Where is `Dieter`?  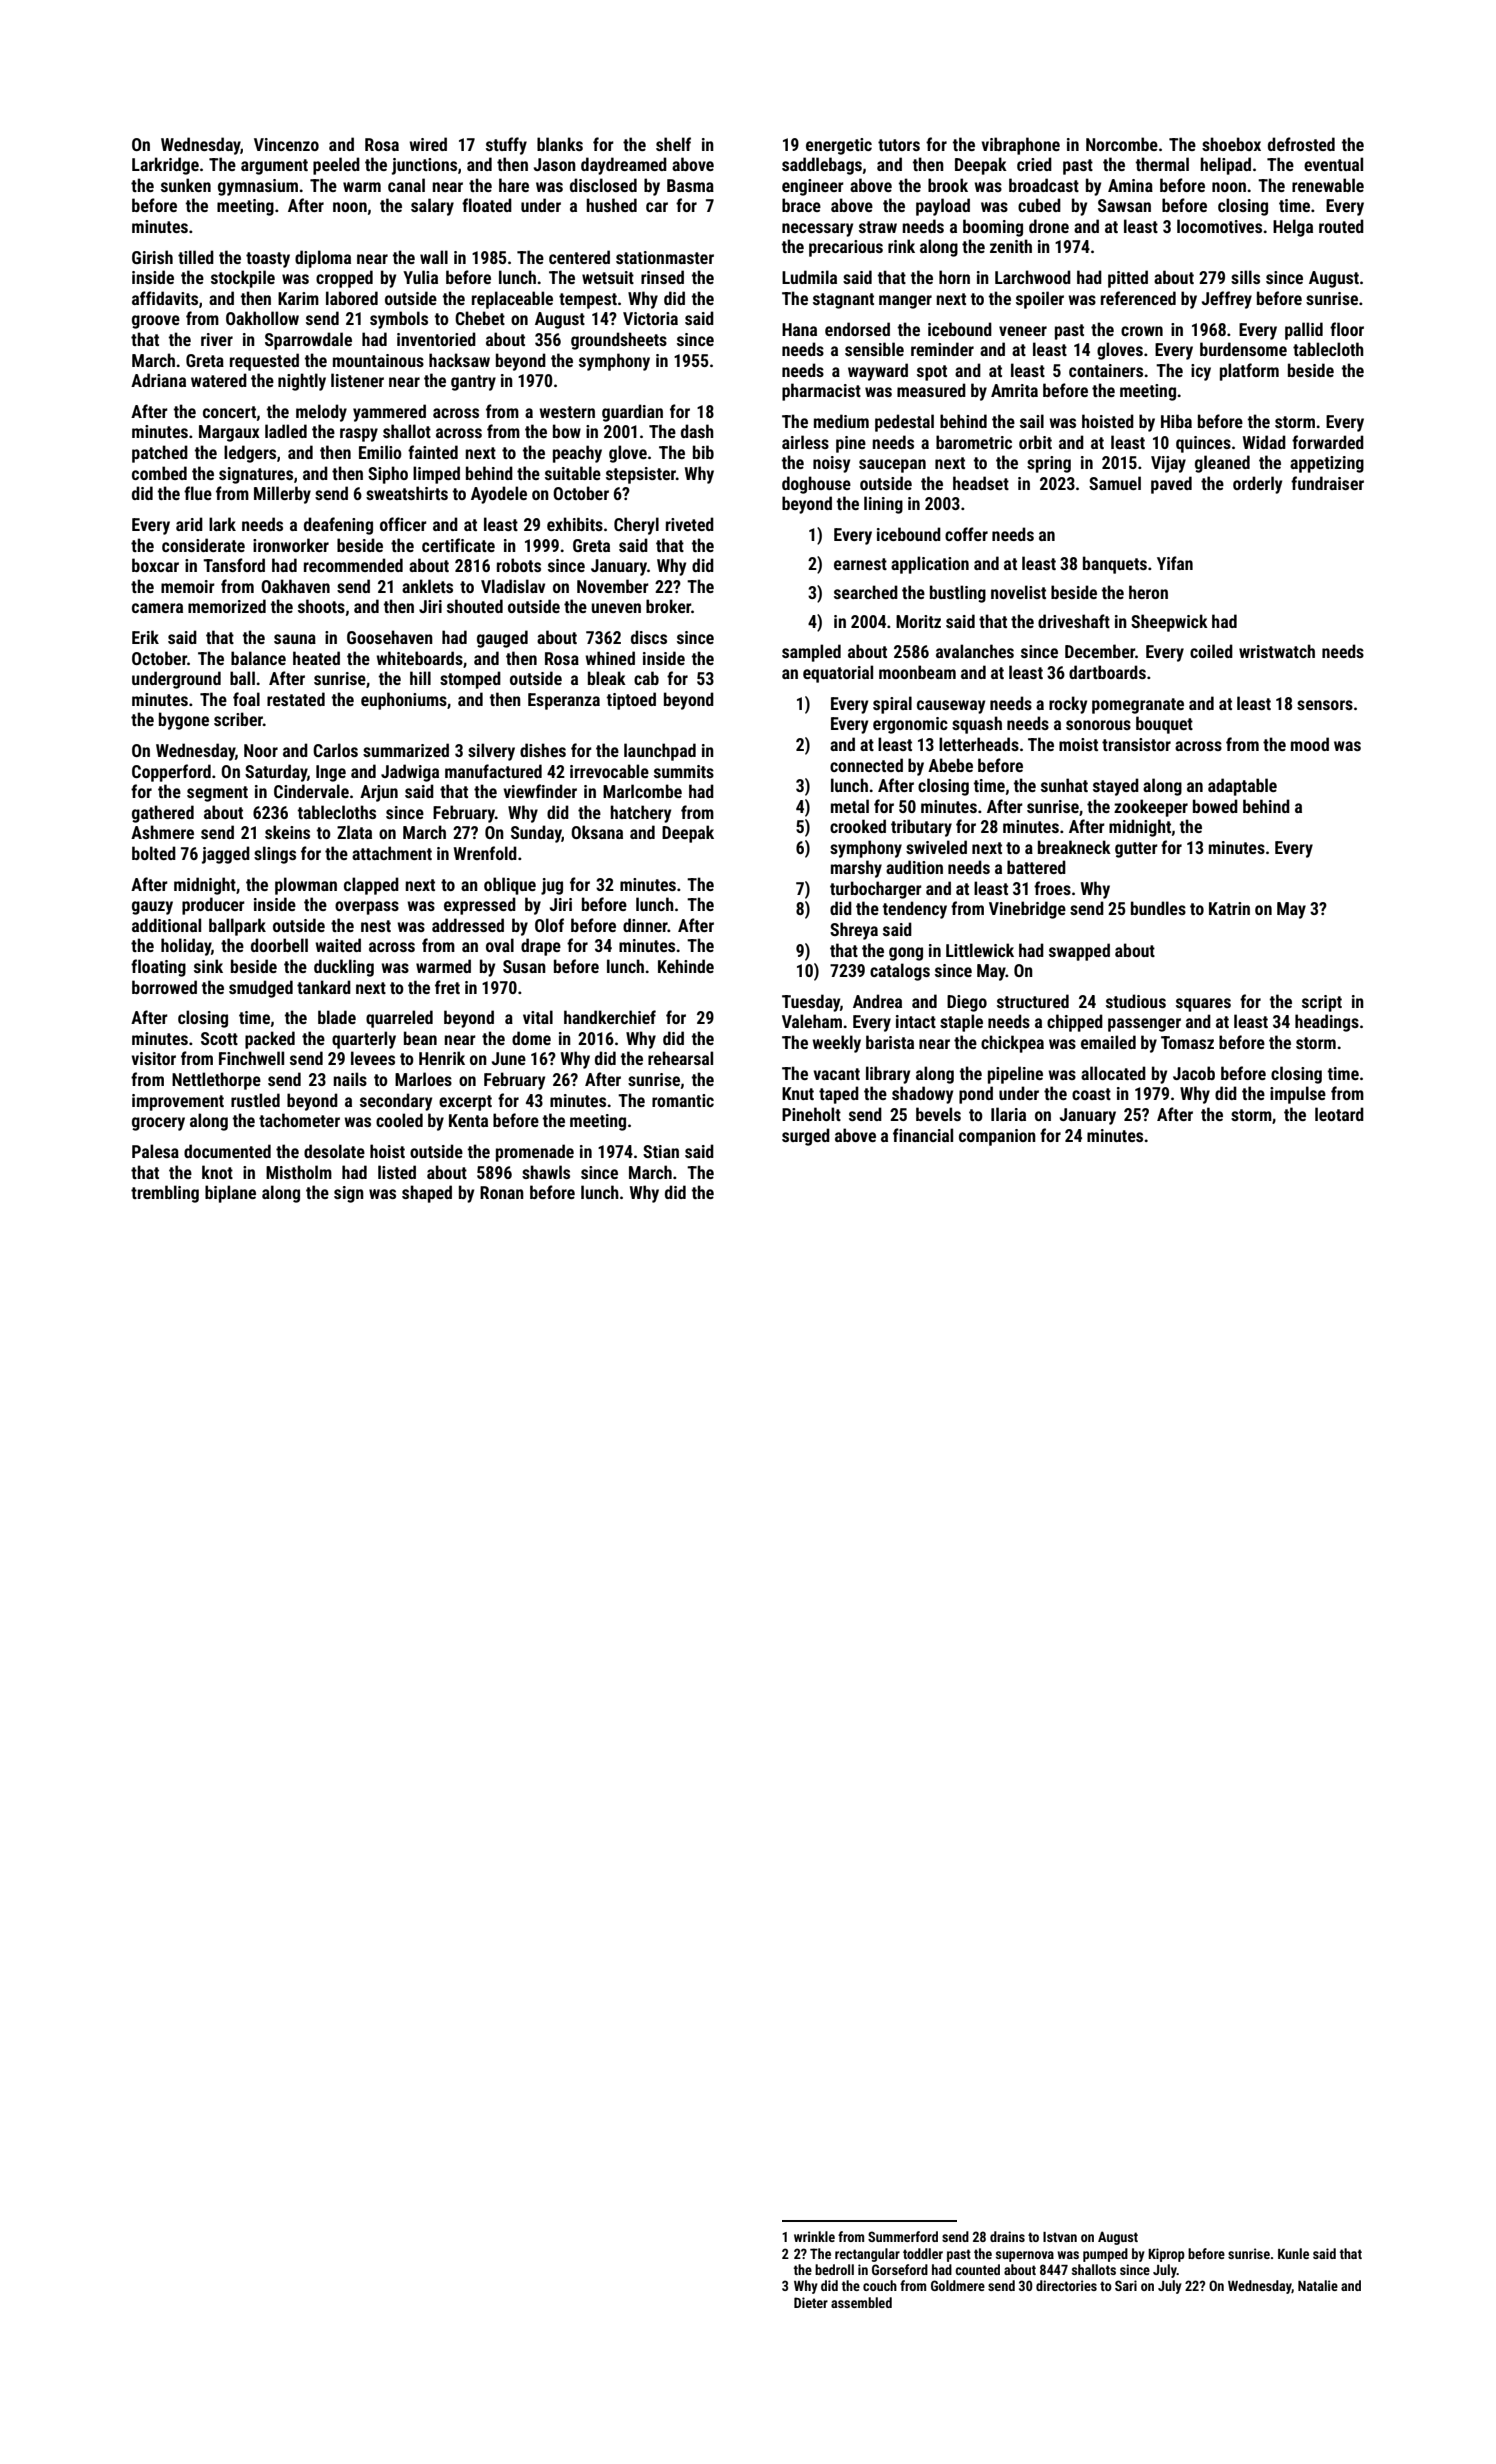 Dieter is located at coordinates (811, 2302).
